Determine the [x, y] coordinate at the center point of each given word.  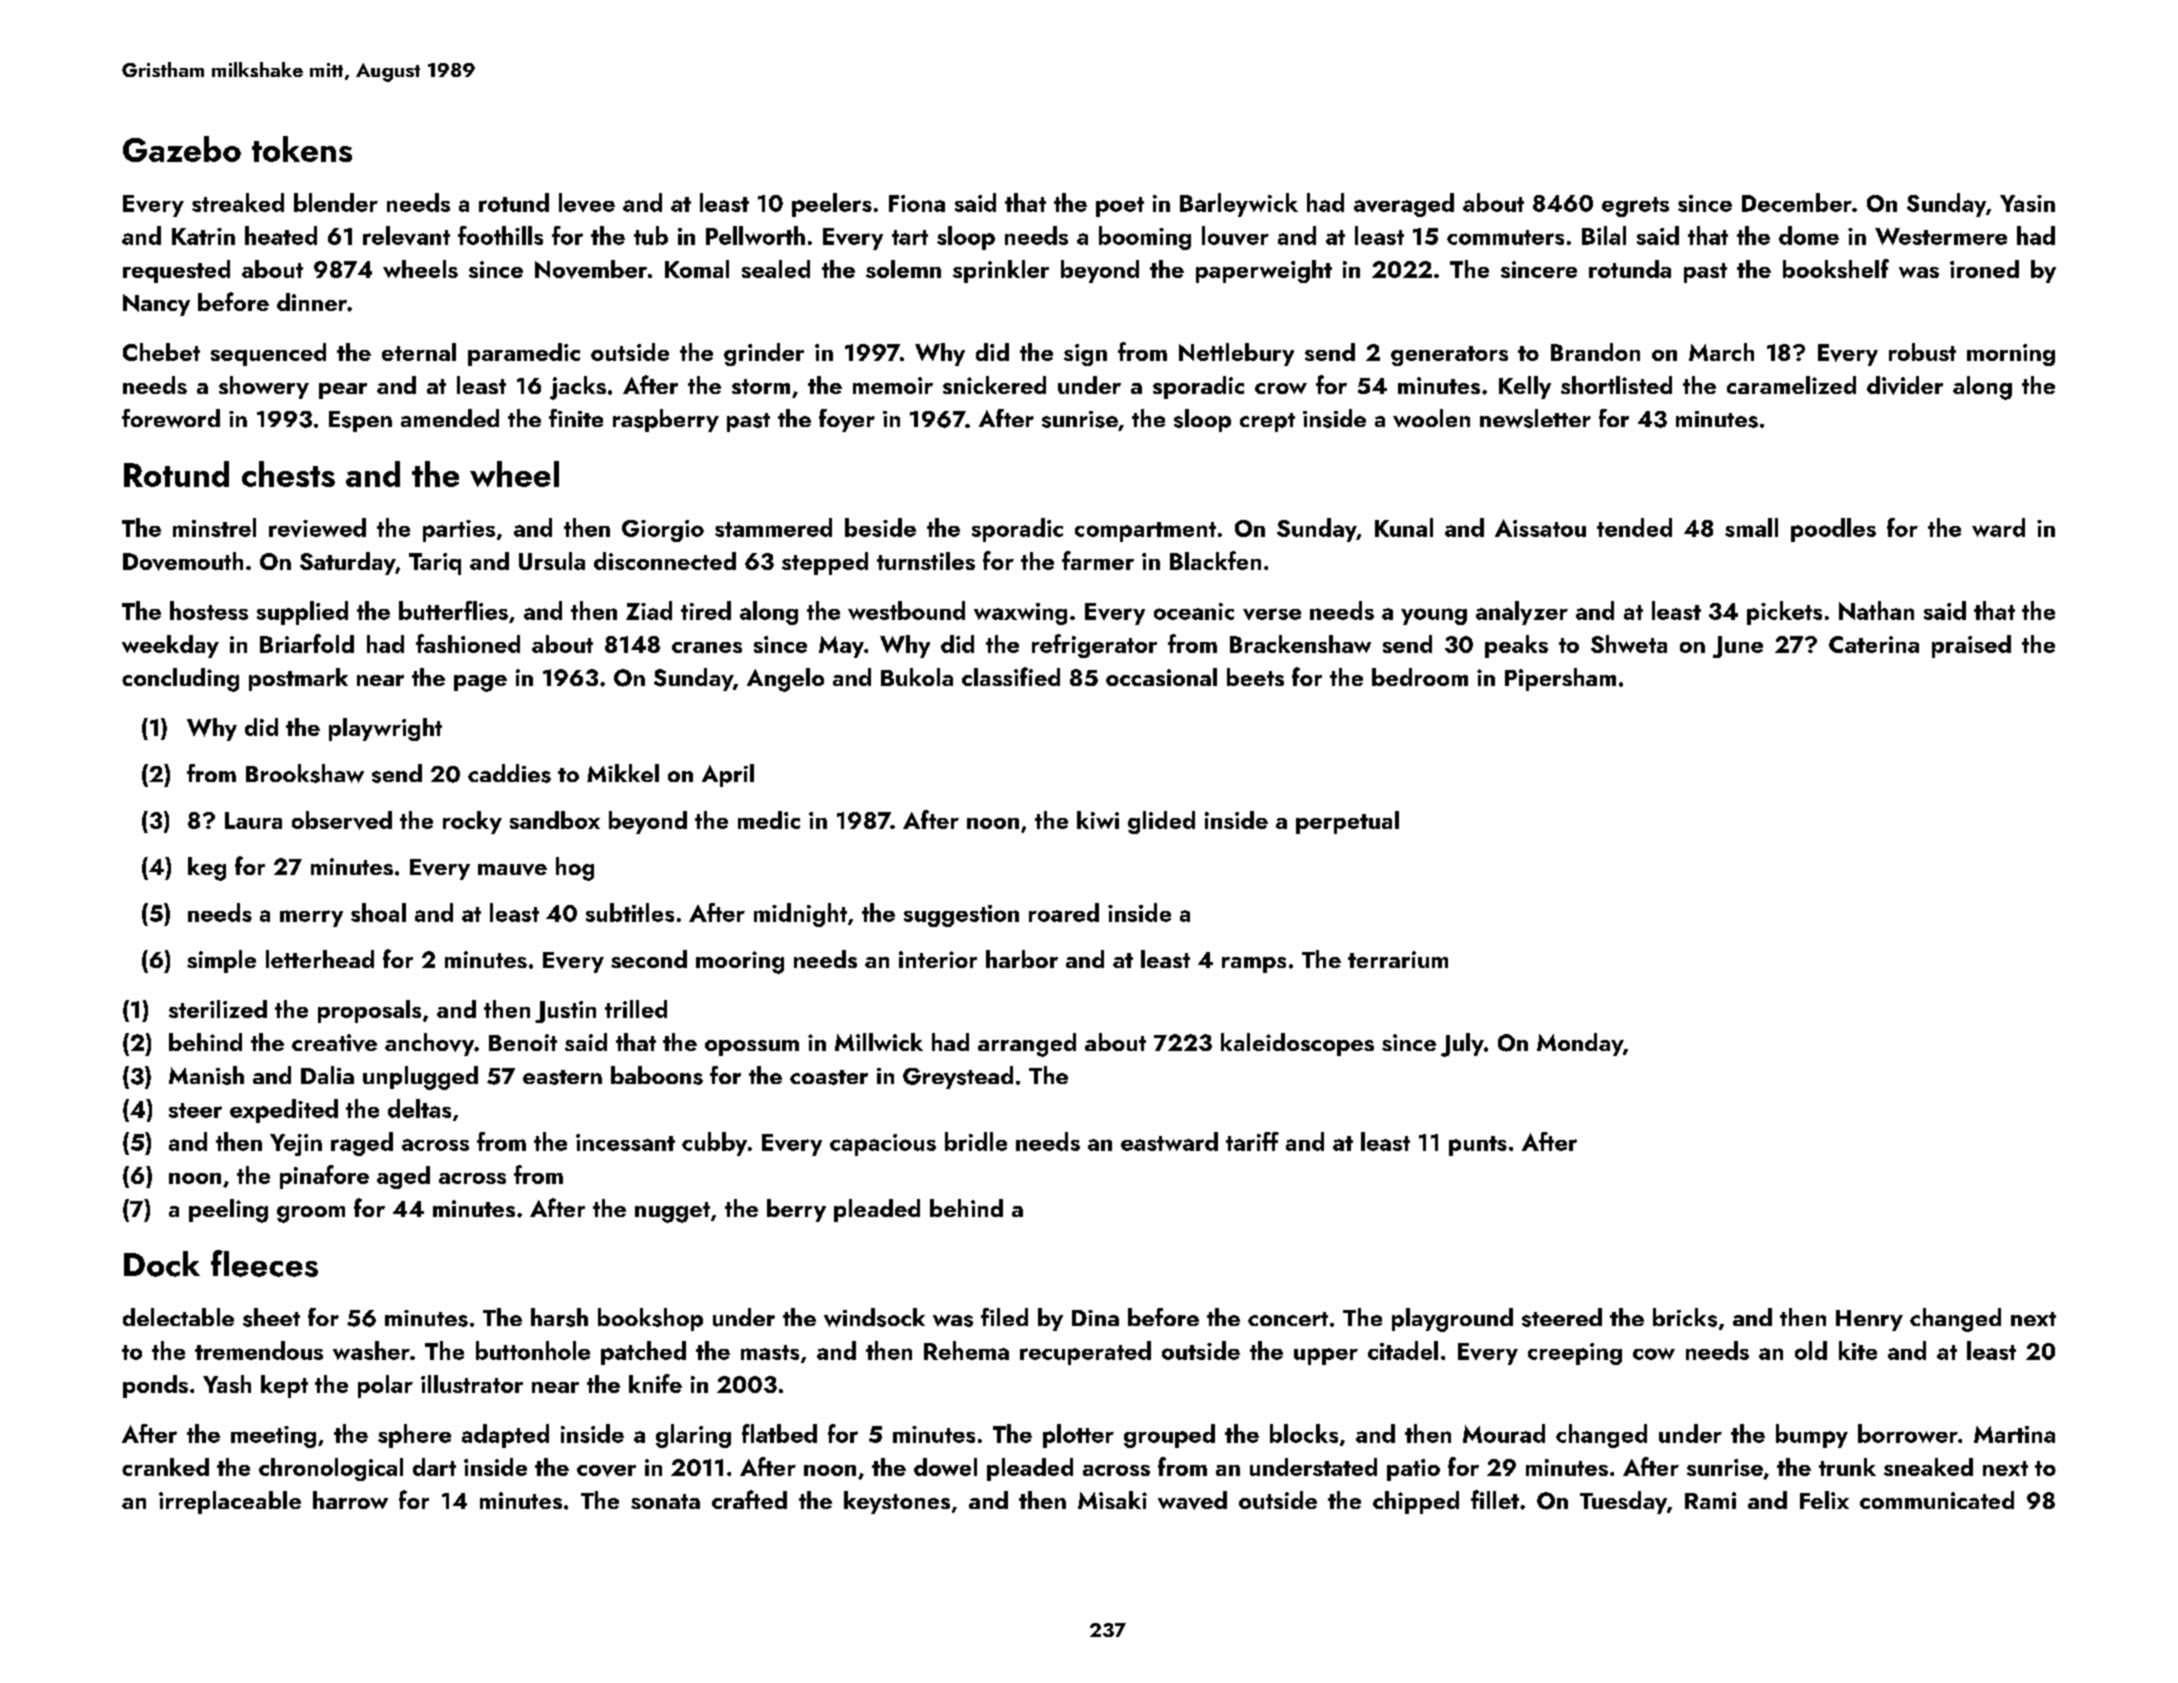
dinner [312, 302]
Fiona [917, 203]
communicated [1937, 1500]
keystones [897, 1502]
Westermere [1941, 236]
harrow [350, 1500]
